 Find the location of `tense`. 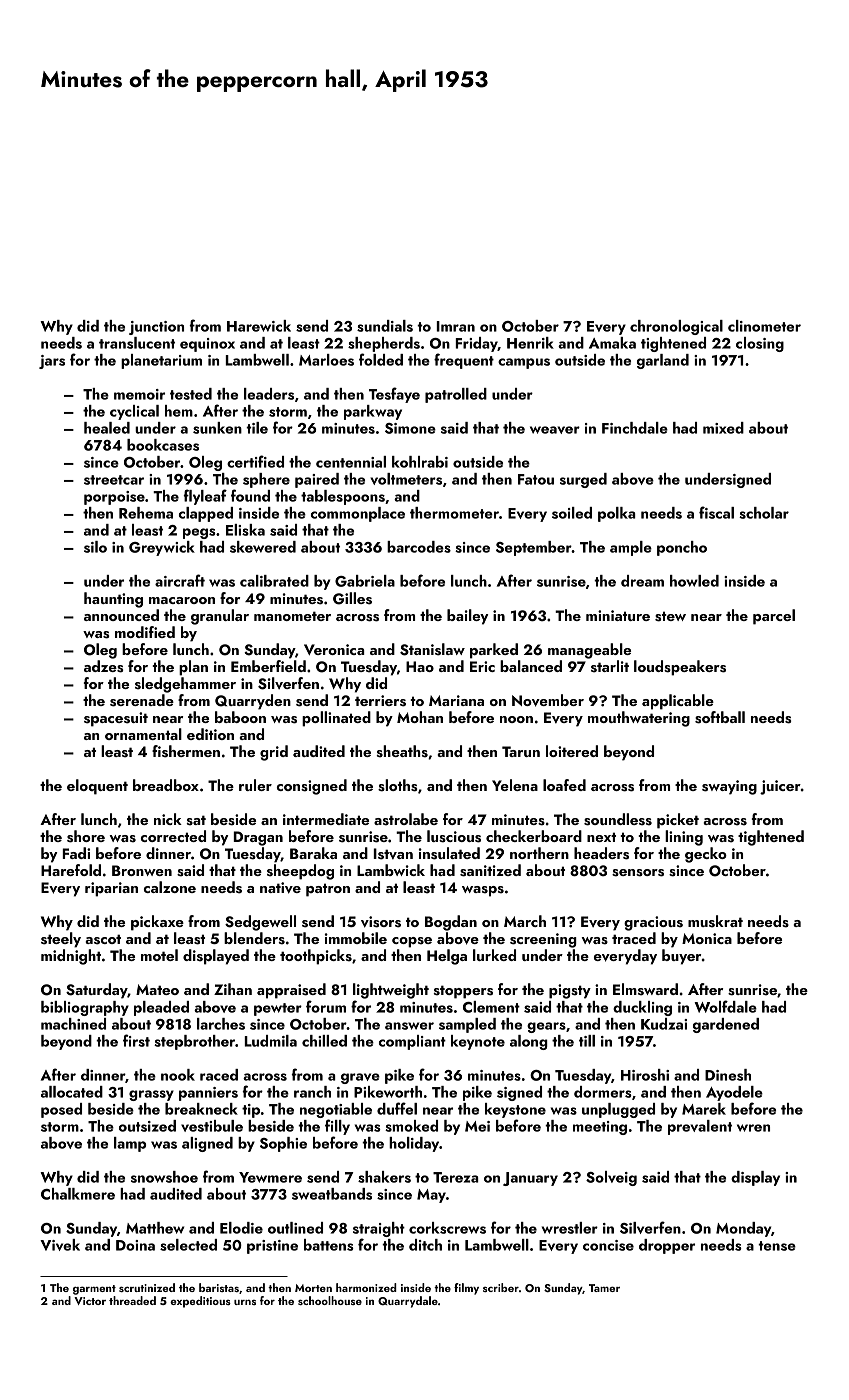

tense is located at coordinates (777, 1246).
